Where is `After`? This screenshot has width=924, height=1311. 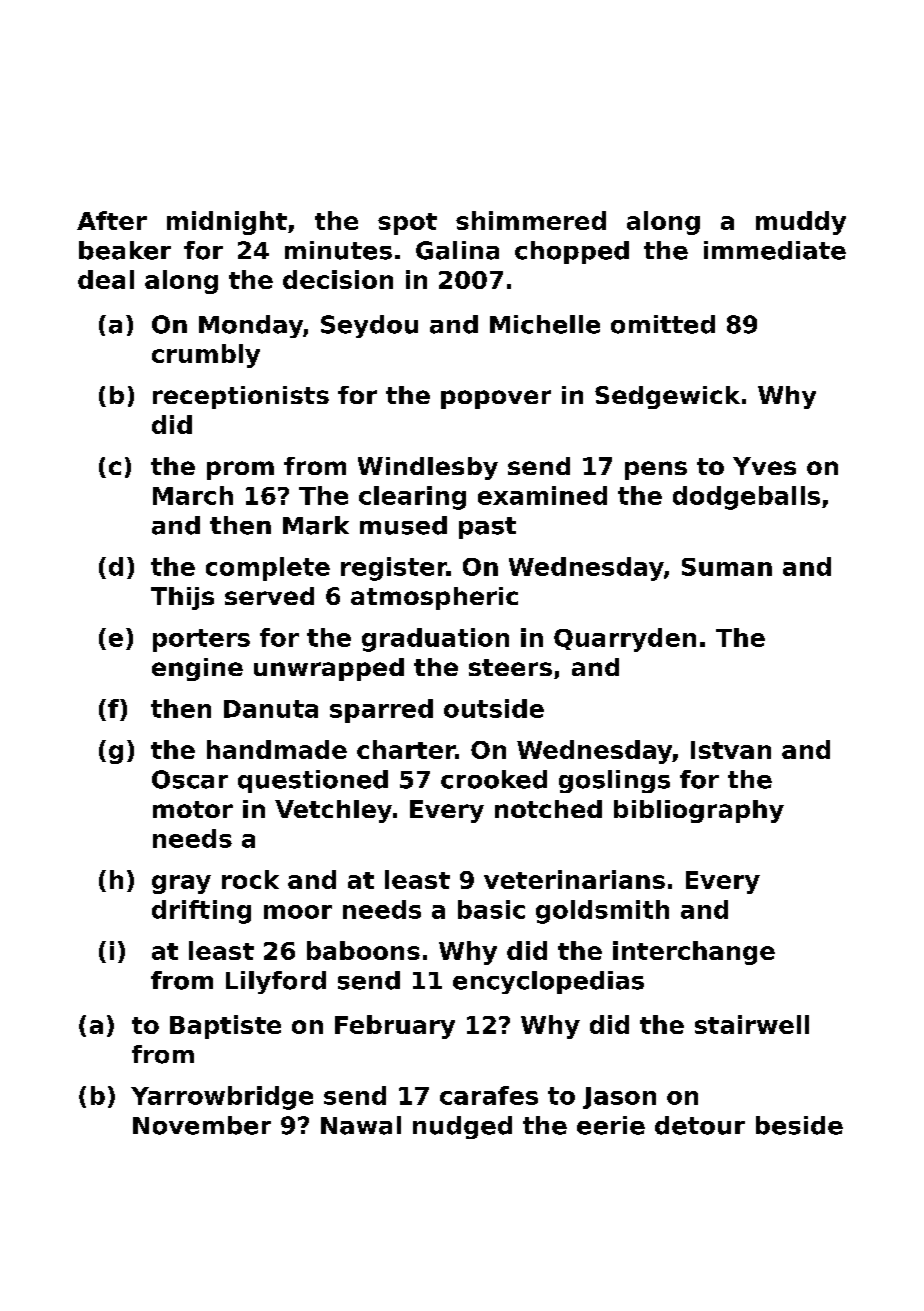
After is located at coordinates (112, 220).
